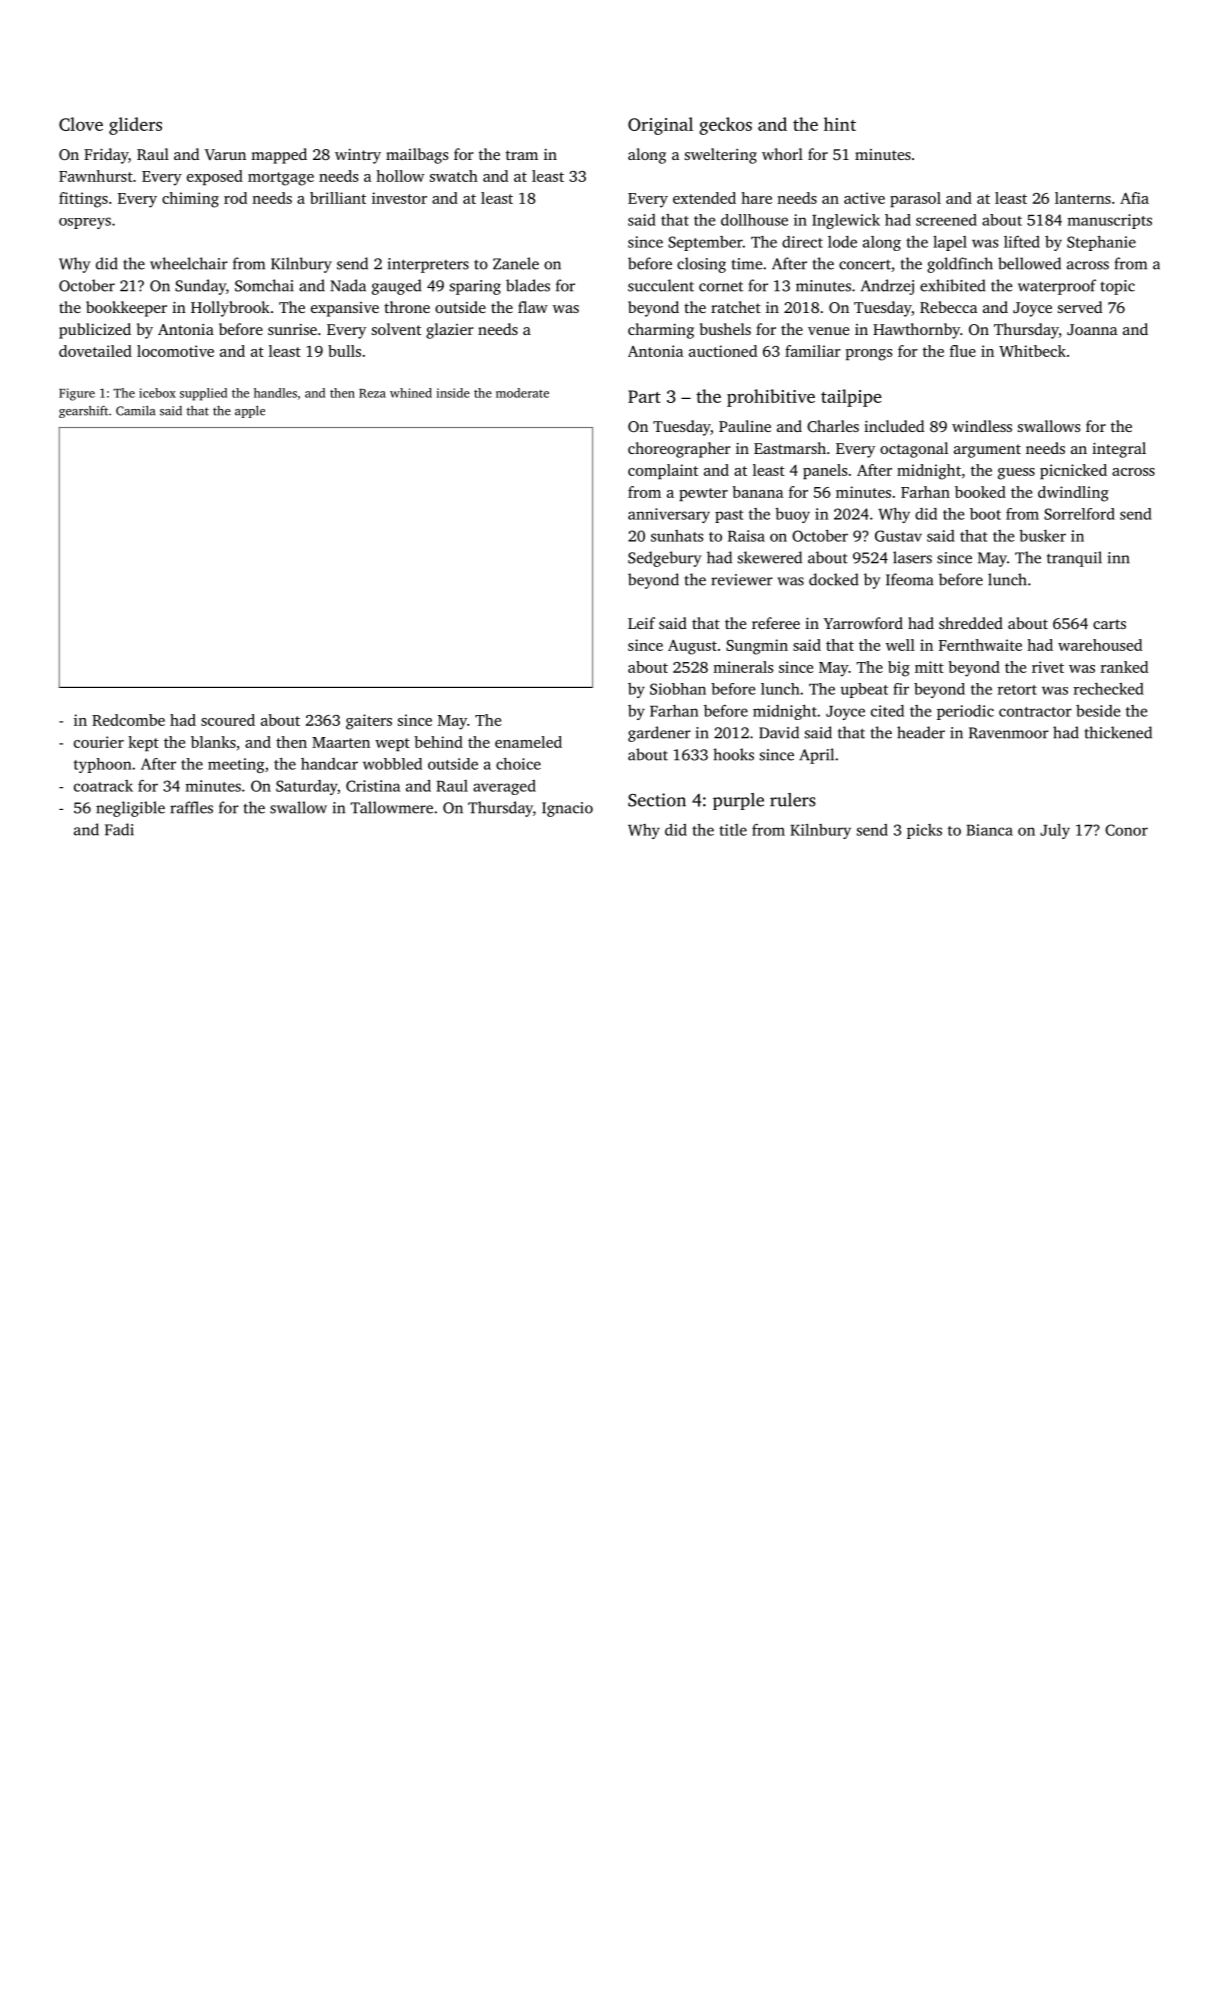 The image size is (1221, 2012). What do you see at coordinates (1134, 198) in the screenshot?
I see `Afia` at bounding box center [1134, 198].
